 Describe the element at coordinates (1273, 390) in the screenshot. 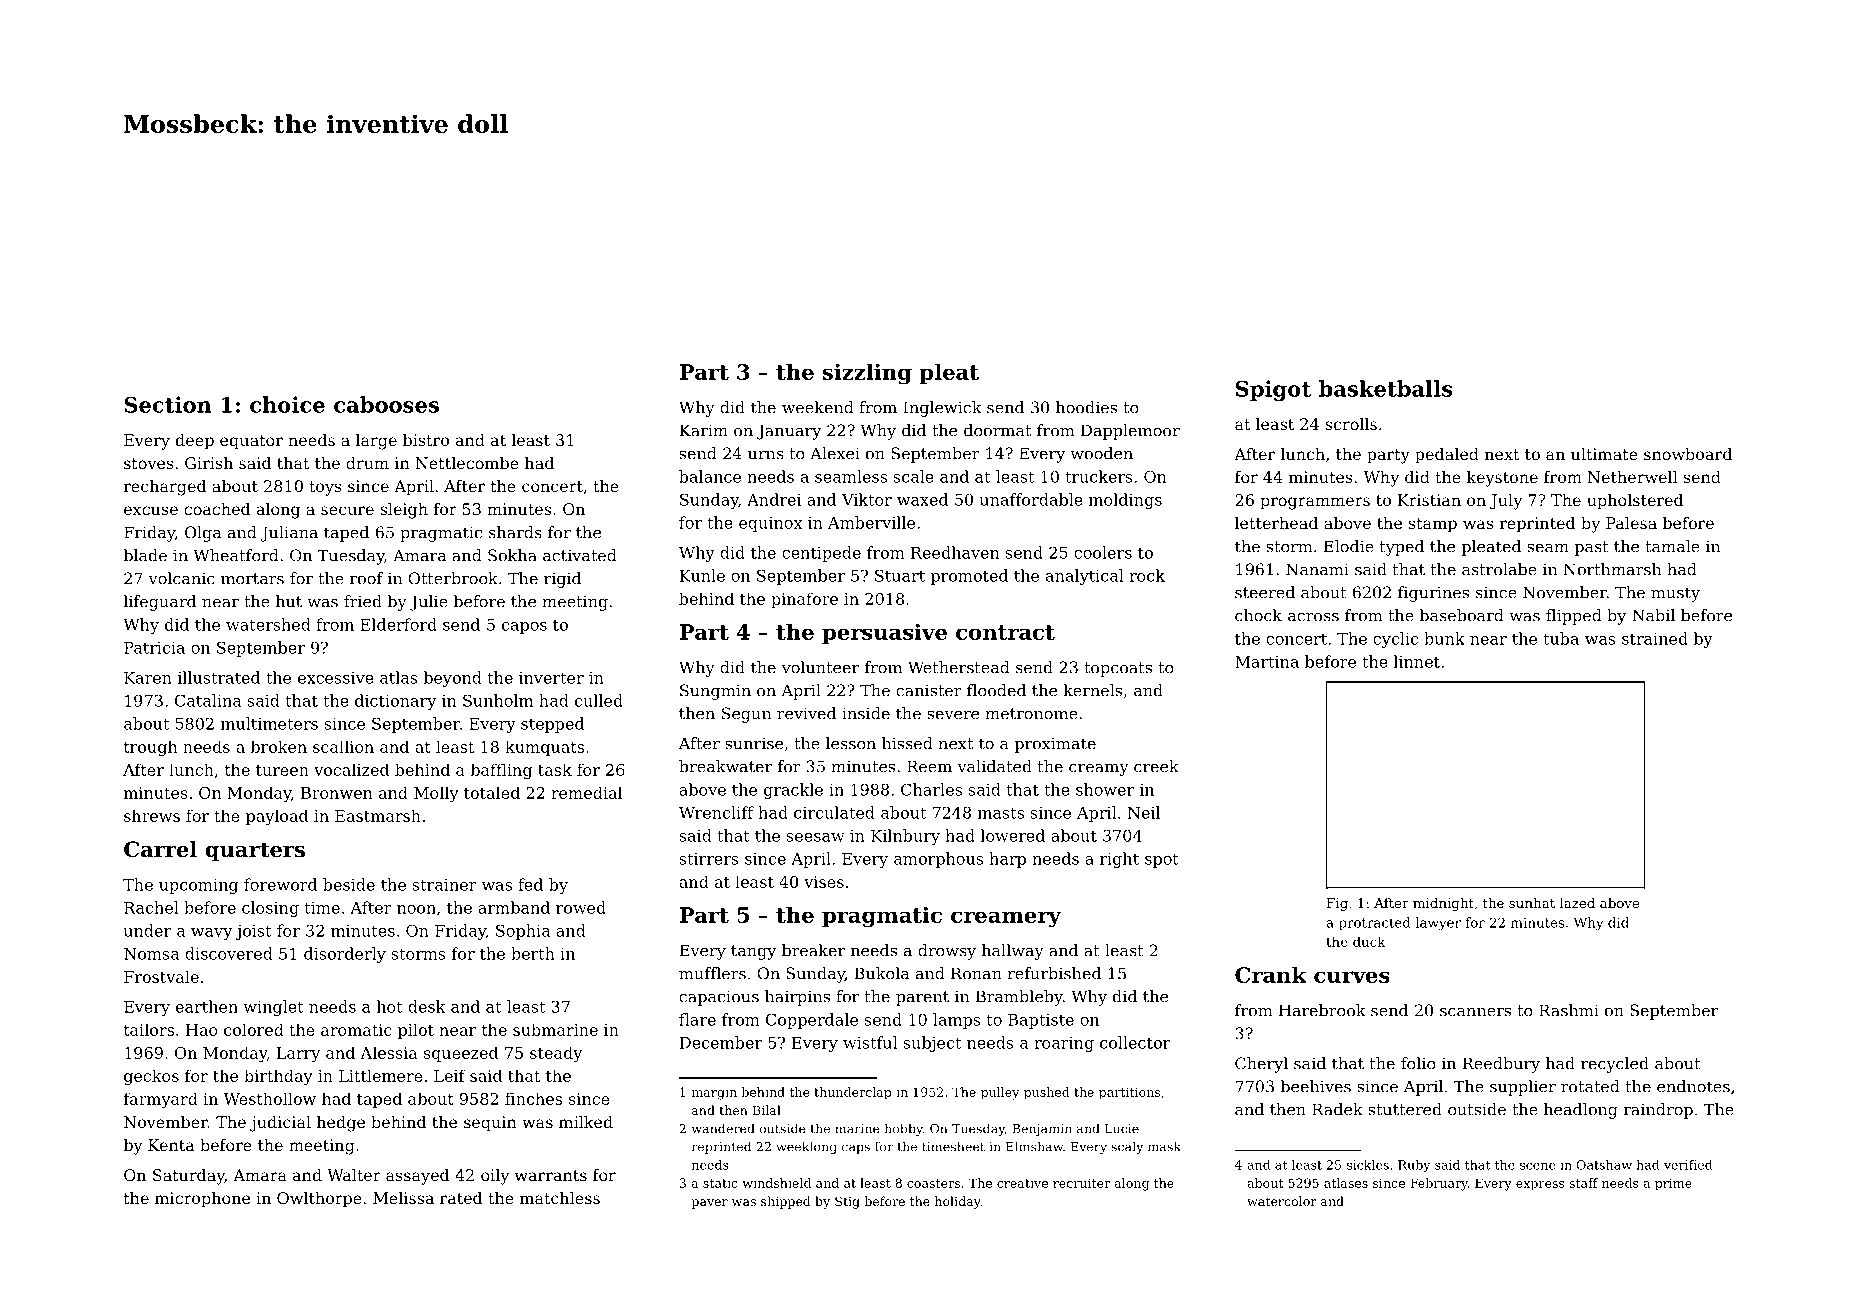

I see `Spigot` at that location.
